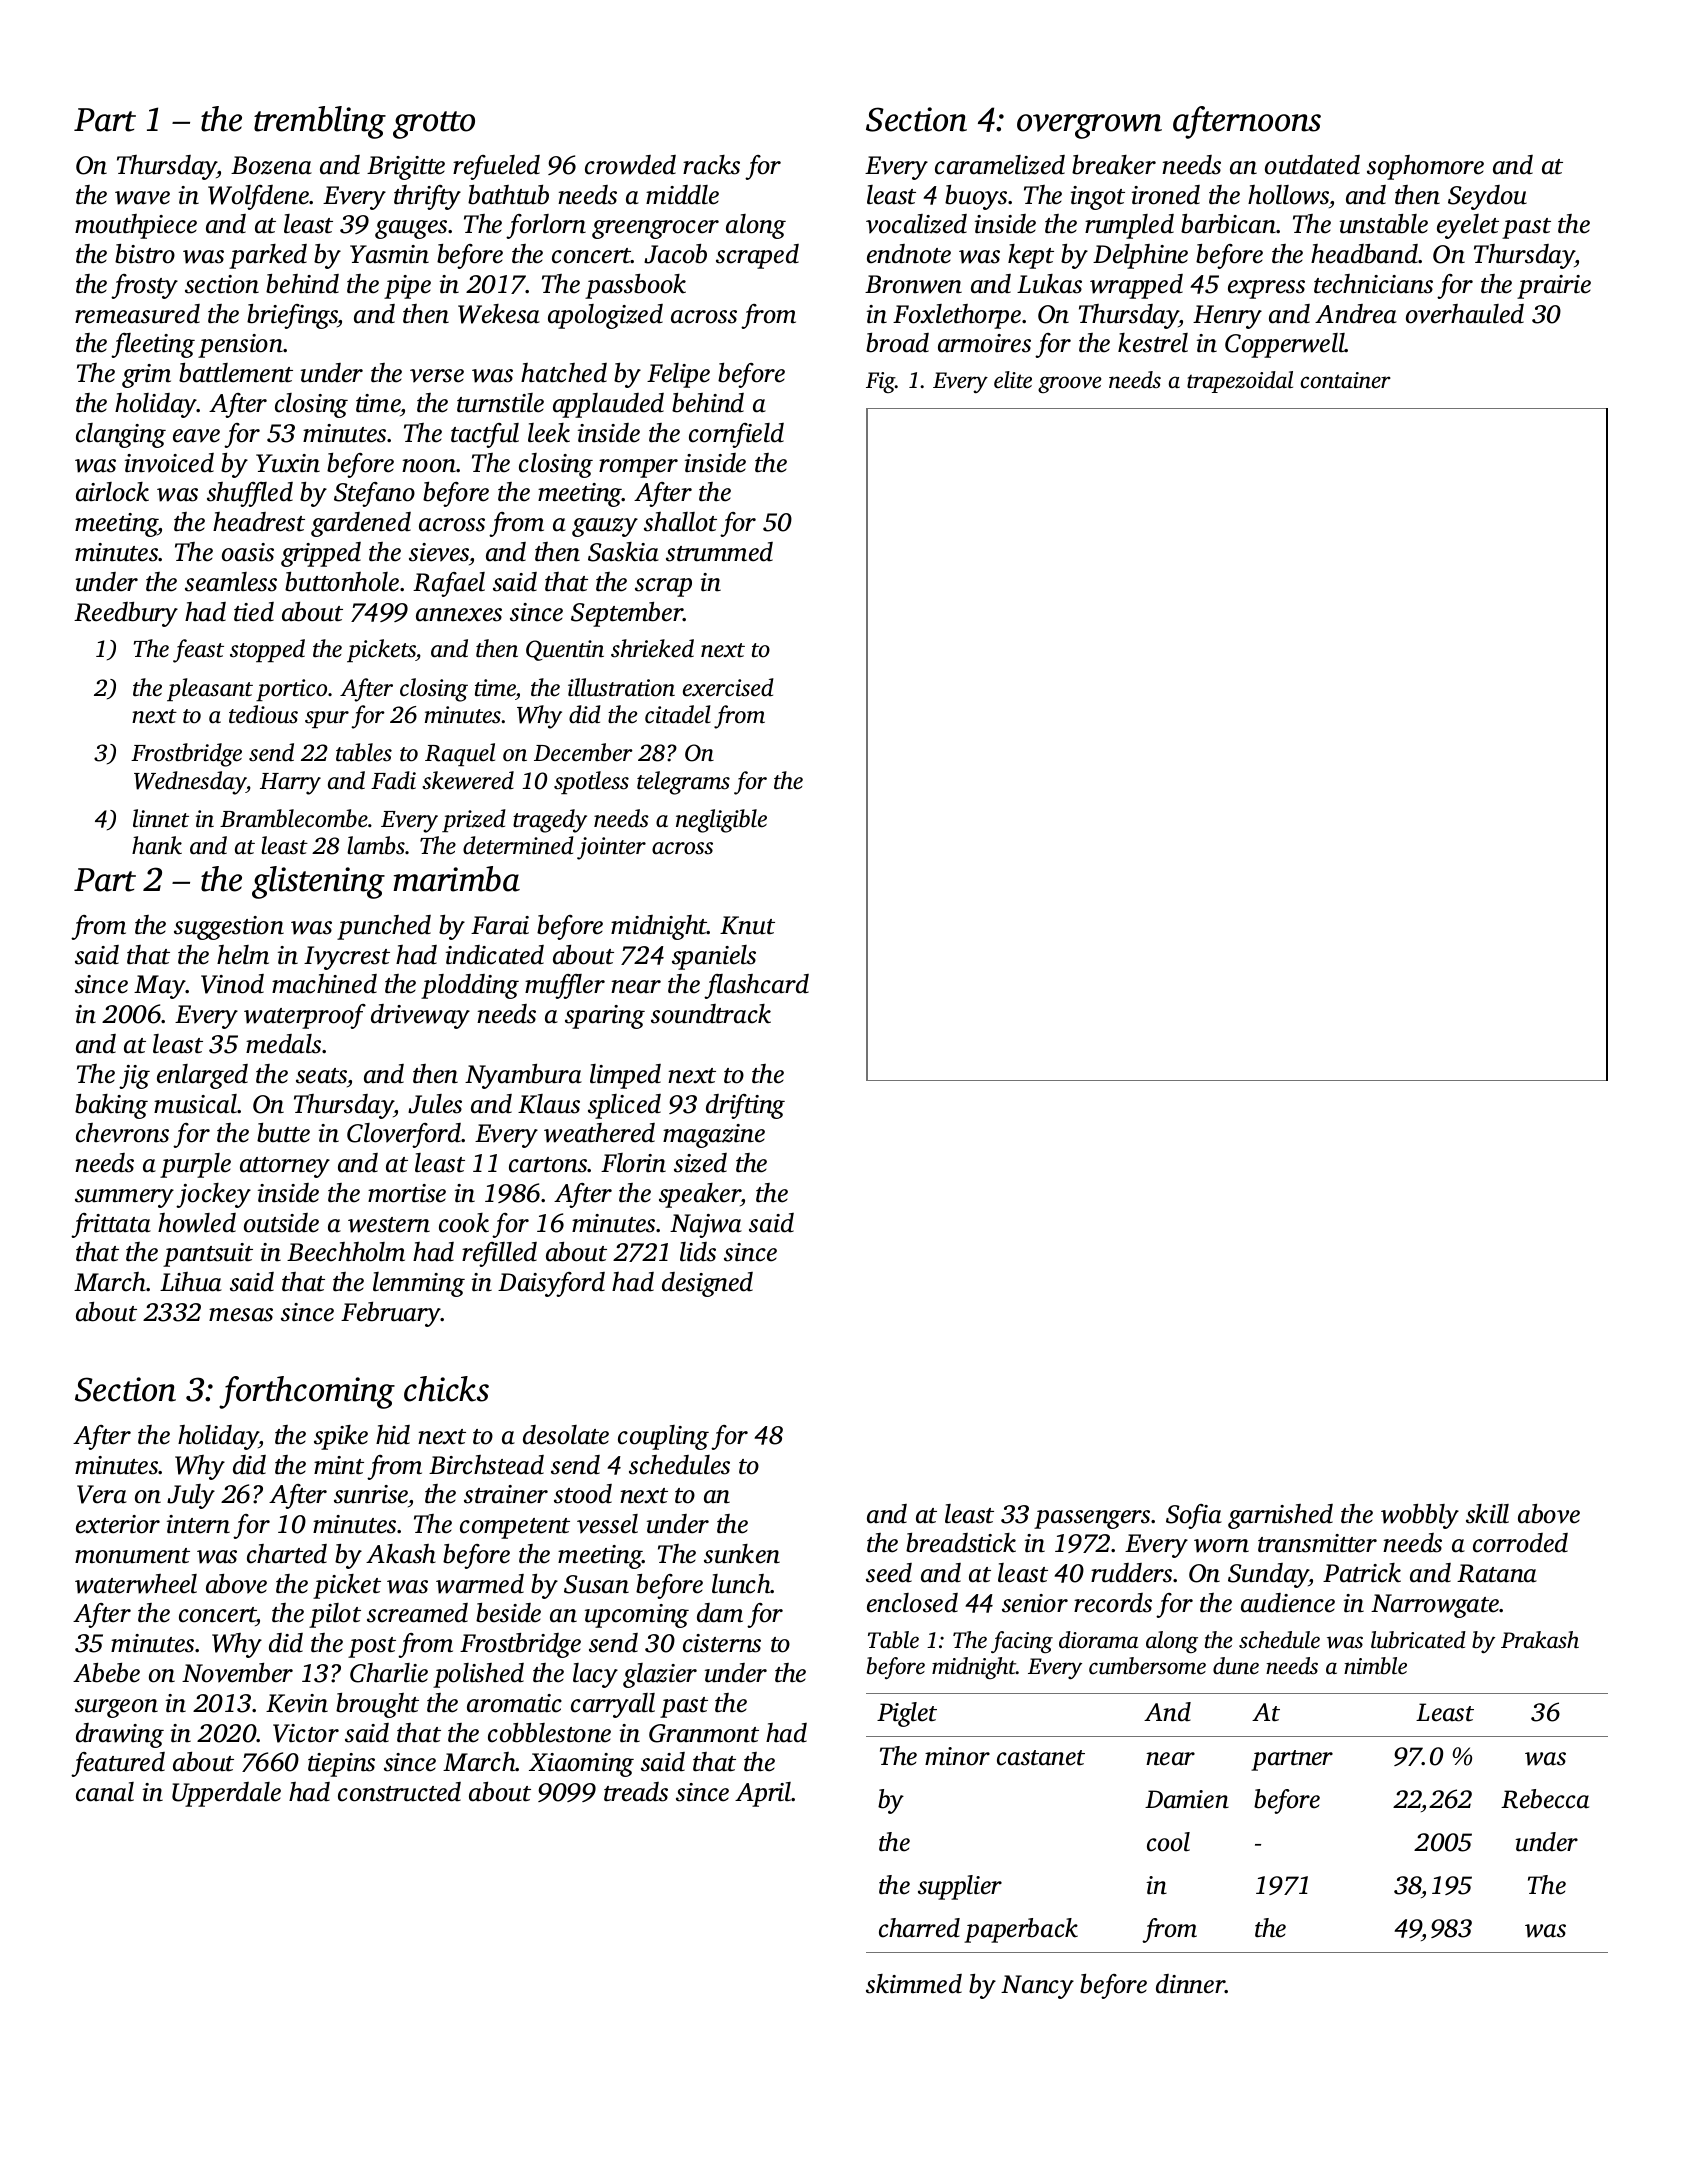 The width and height of the page is (1683, 2178). Describe the element at coordinates (161, 818) in the page. I see `linnet` at that location.
